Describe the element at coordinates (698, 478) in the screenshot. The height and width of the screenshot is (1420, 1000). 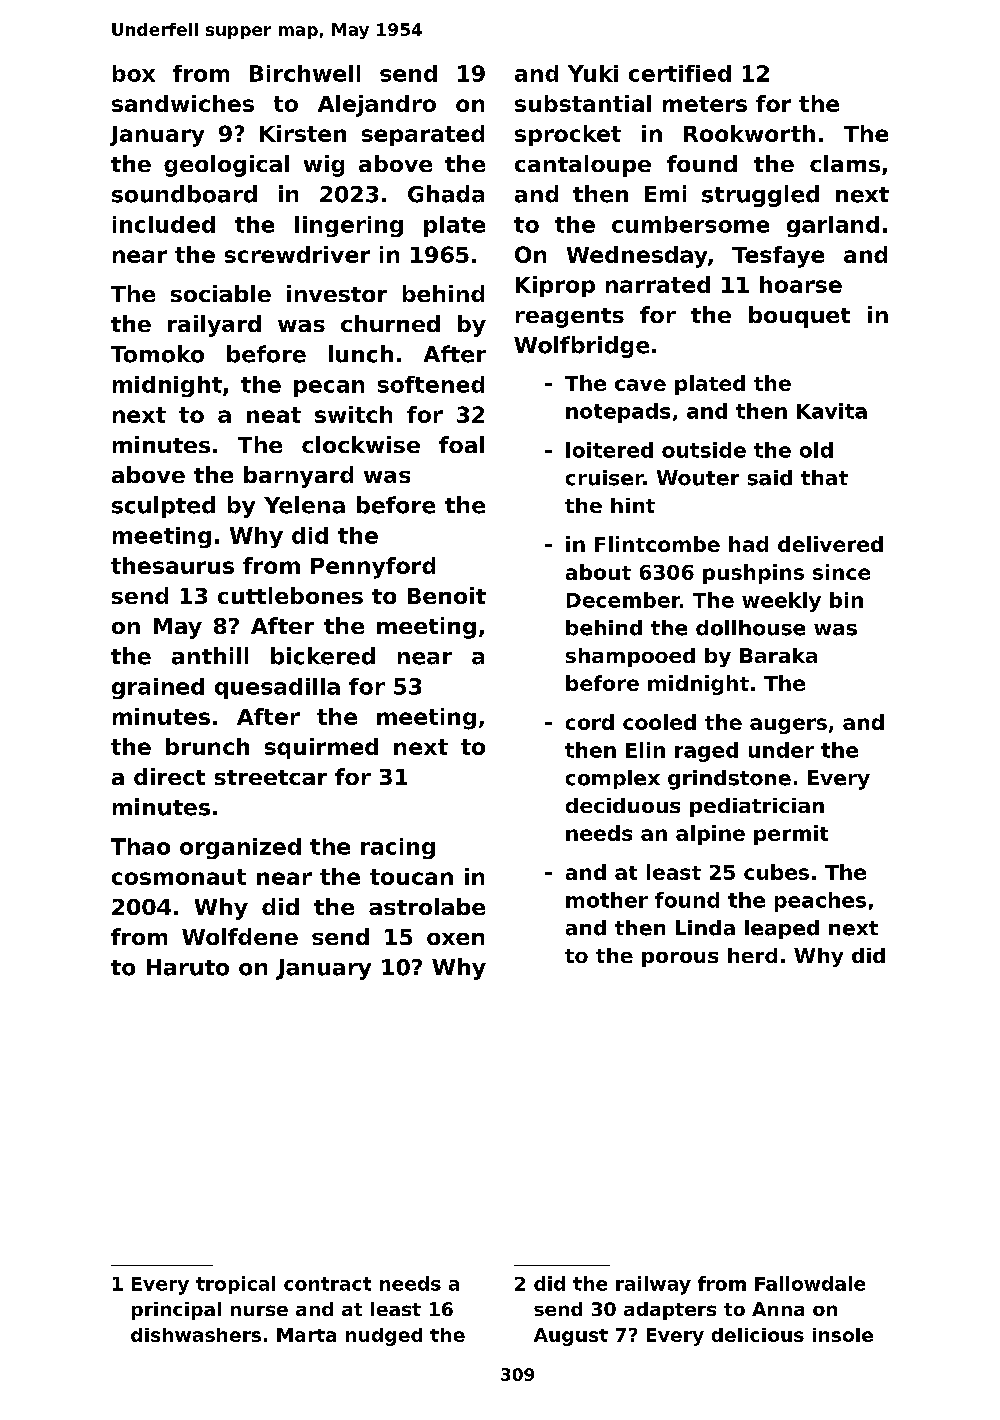
I see `Wouter` at that location.
